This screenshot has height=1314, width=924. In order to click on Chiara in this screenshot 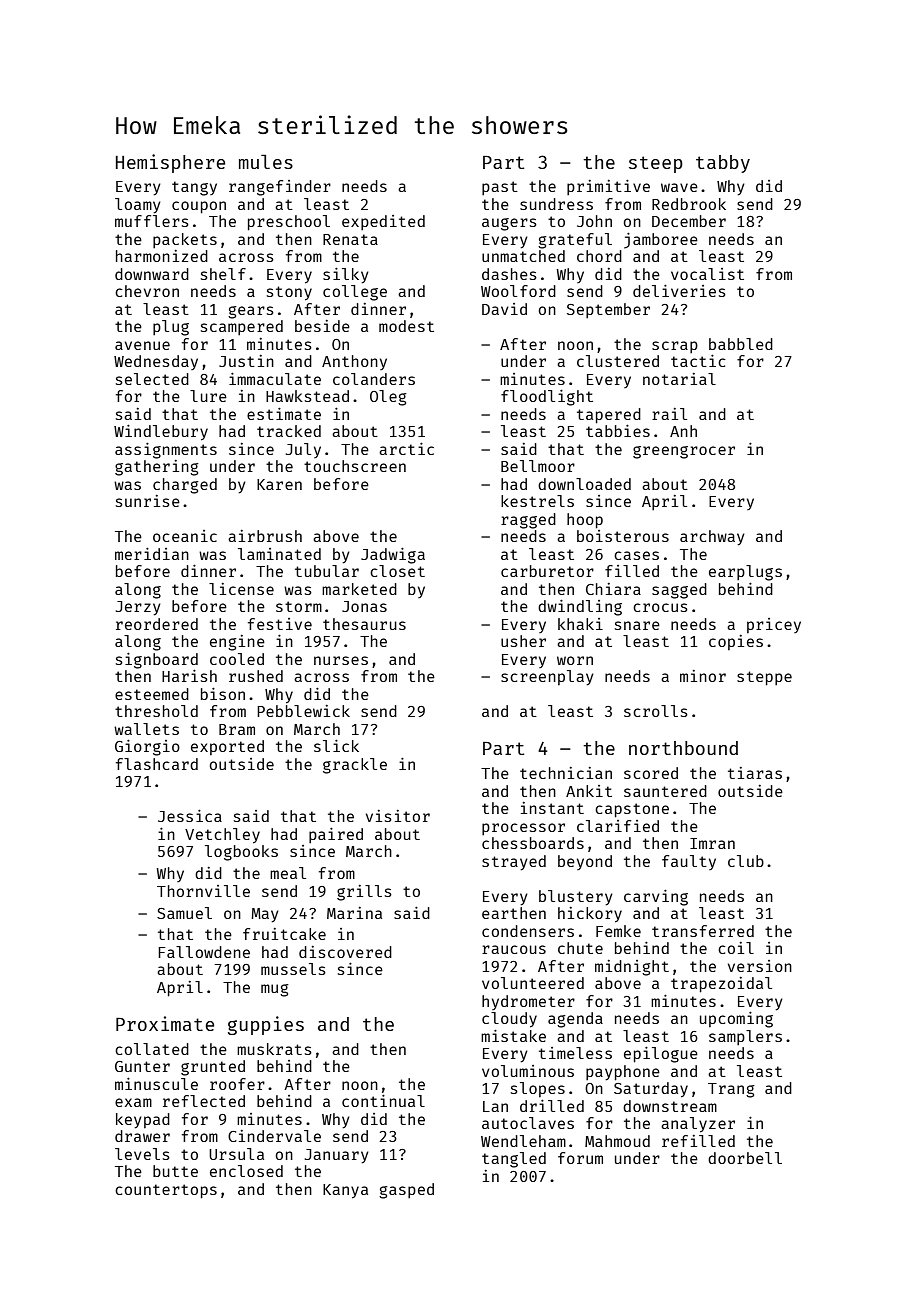, I will do `click(613, 589)`.
